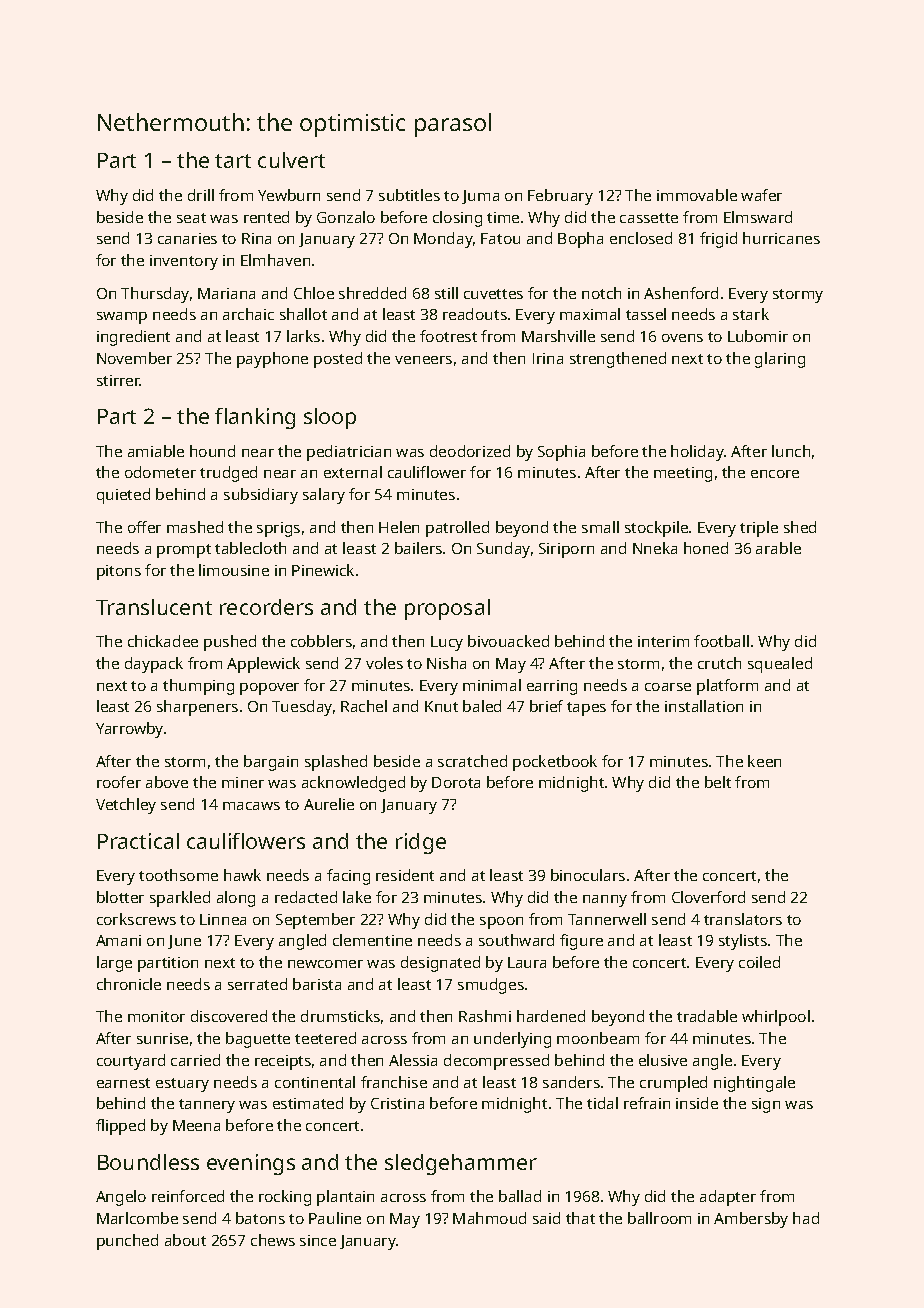 This screenshot has width=924, height=1308. Describe the element at coordinates (335, 1218) in the screenshot. I see `Pauline` at that location.
